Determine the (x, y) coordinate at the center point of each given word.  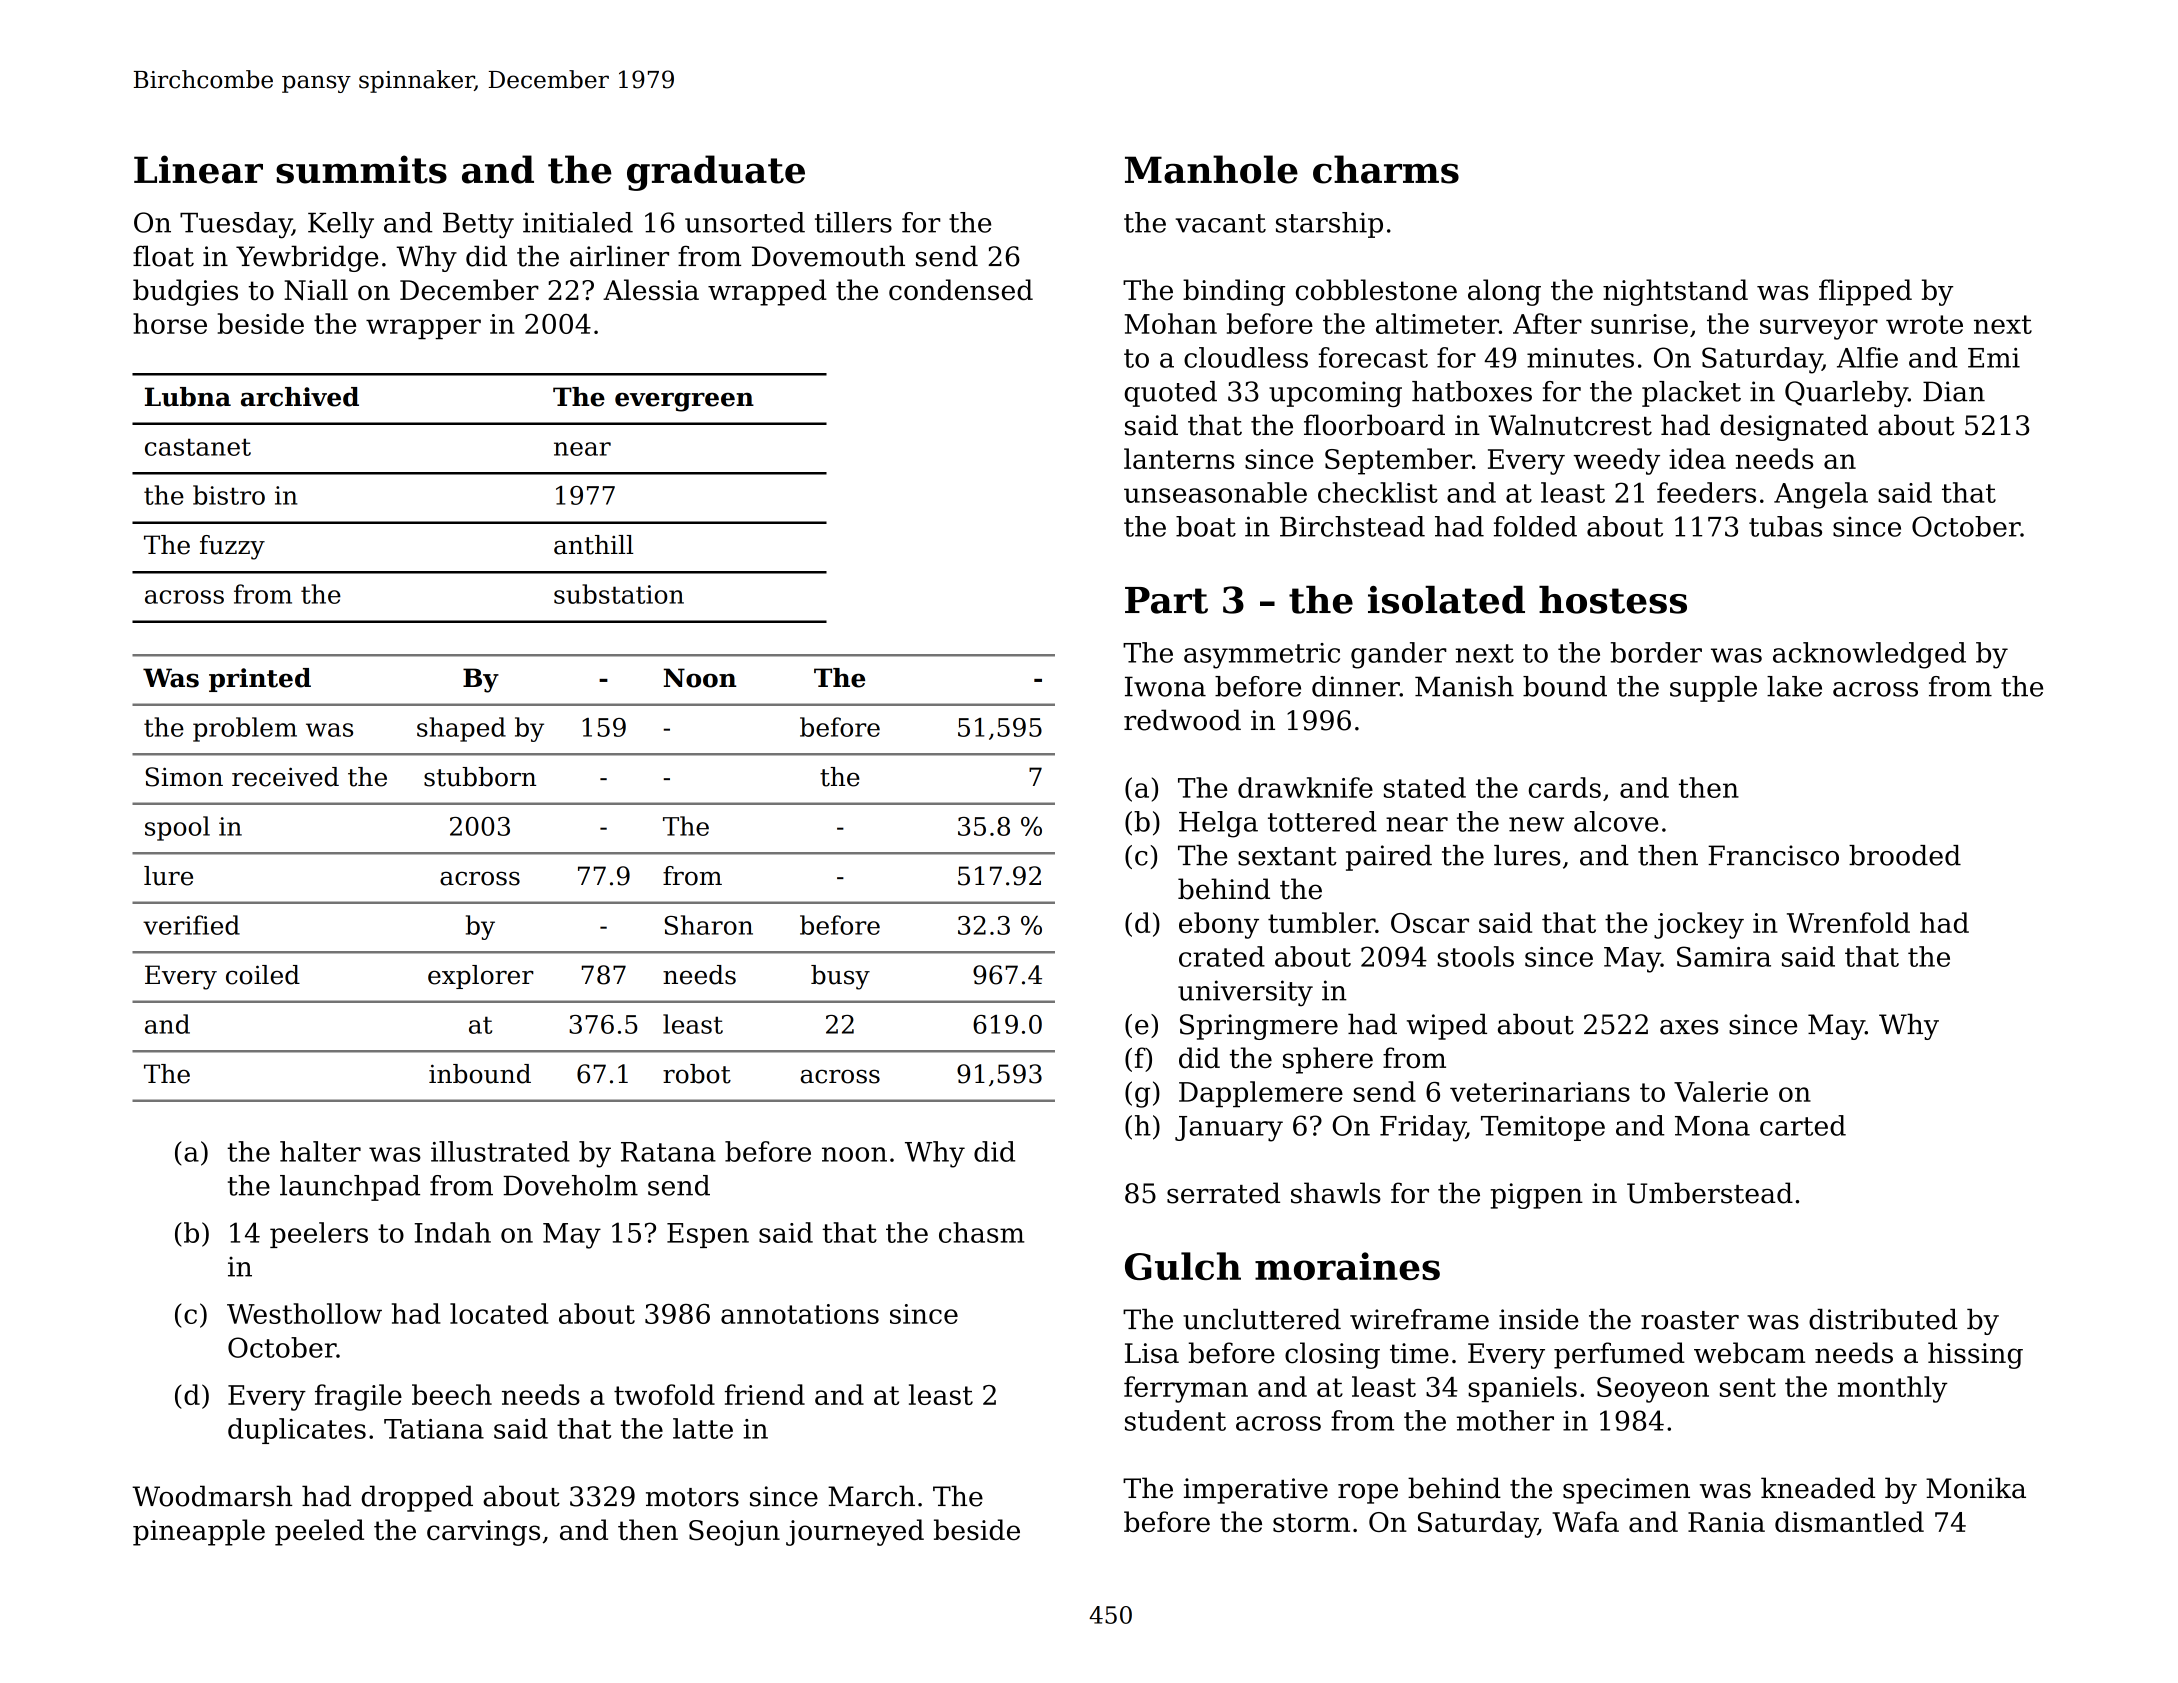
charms (1386, 169)
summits (361, 169)
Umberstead (1710, 1193)
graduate (716, 173)
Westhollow (304, 1313)
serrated (1223, 1193)
